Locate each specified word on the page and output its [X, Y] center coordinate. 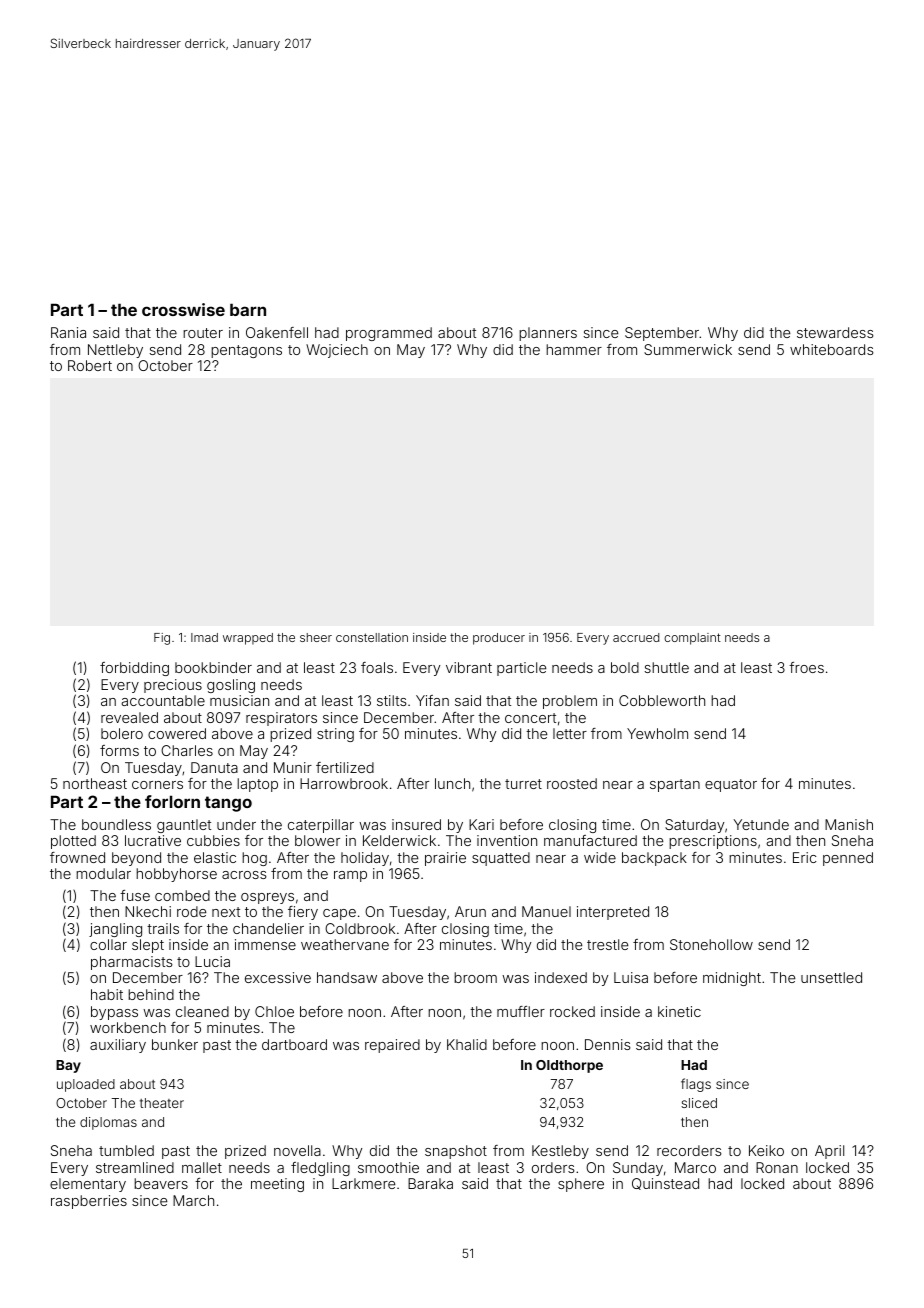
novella [297, 1150]
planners [548, 334]
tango [228, 804]
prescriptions [713, 842]
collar [108, 944]
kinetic [679, 1011]
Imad [204, 637]
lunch [452, 783]
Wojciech [337, 351]
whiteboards [832, 349]
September [662, 334]
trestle [607, 944]
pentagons [246, 351]
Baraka [430, 1183]
